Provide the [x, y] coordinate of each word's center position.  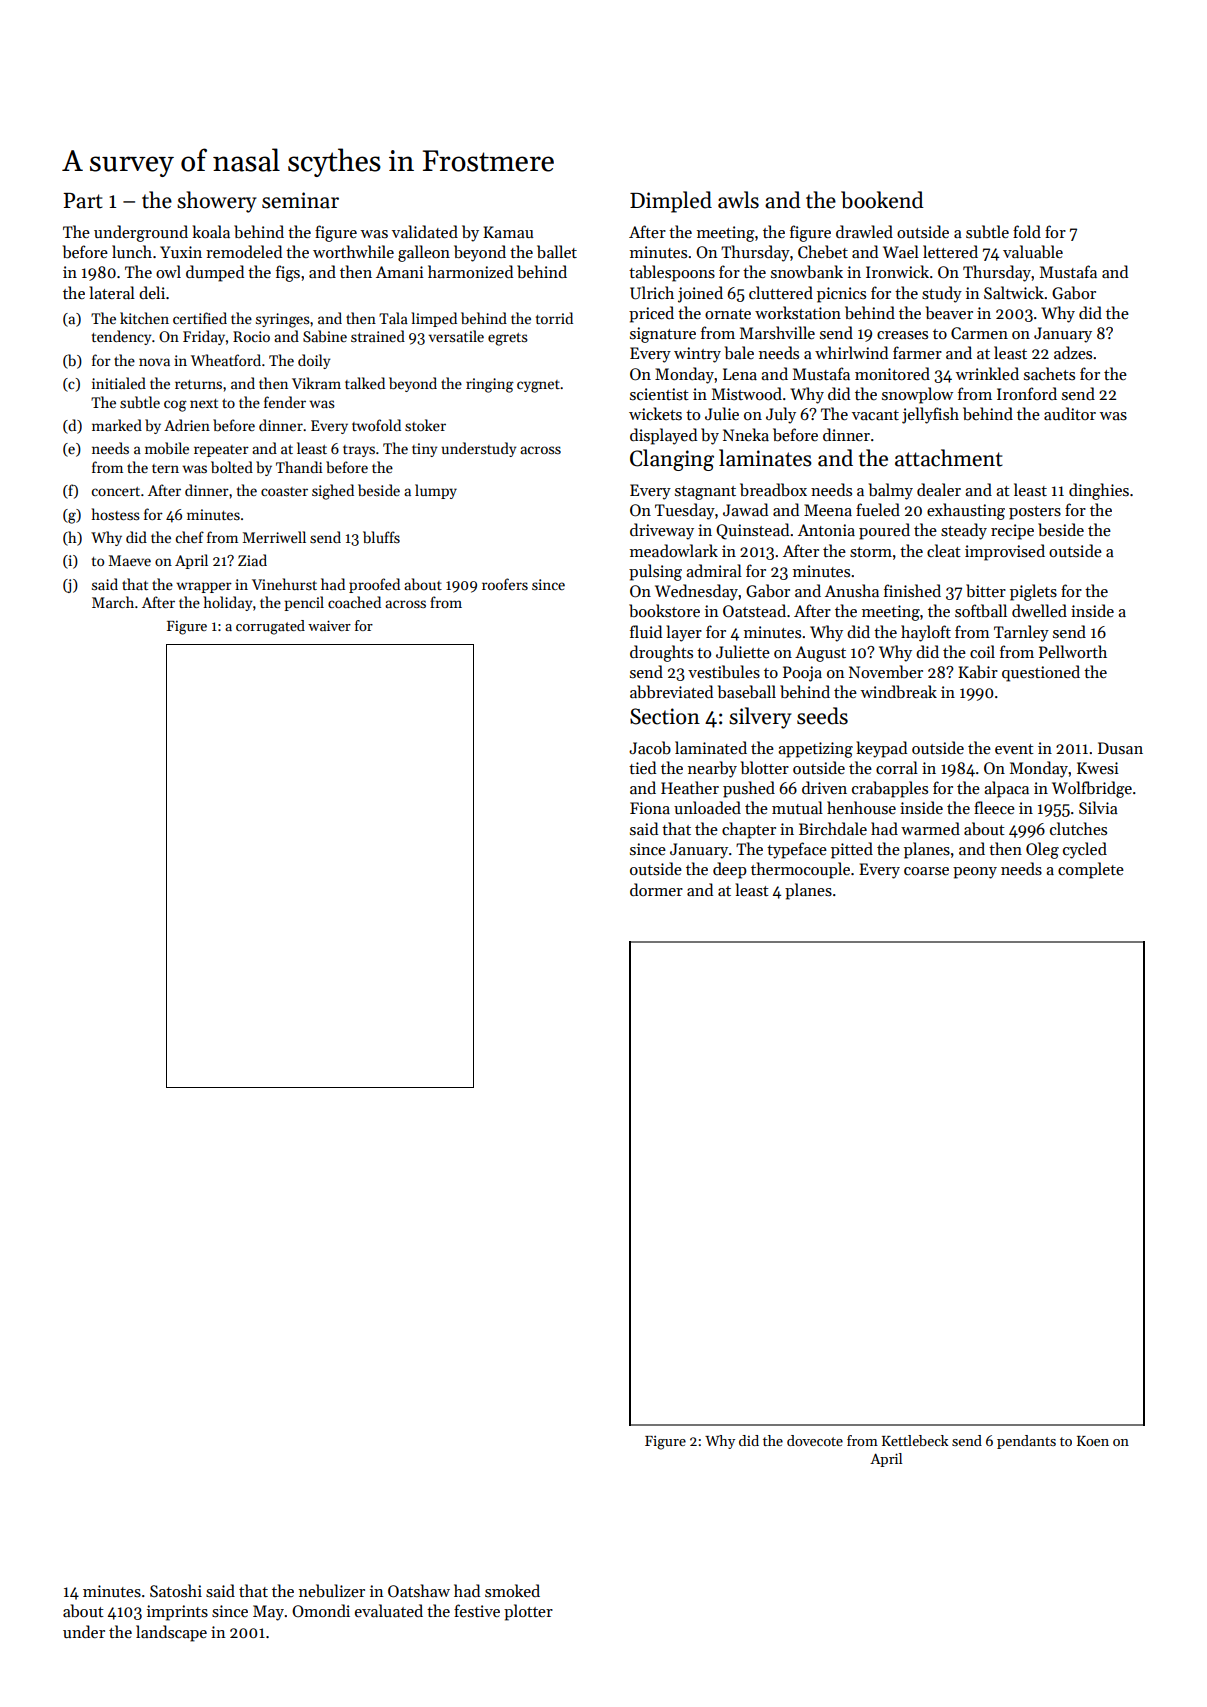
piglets [1033, 592]
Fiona [650, 808]
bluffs [381, 537]
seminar [300, 200]
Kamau [508, 232]
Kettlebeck [915, 1440]
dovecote [815, 1440]
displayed [663, 436]
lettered [950, 251]
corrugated [270, 627]
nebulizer [332, 1591]
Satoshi [176, 1590]
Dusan [1120, 748]
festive [477, 1610]
